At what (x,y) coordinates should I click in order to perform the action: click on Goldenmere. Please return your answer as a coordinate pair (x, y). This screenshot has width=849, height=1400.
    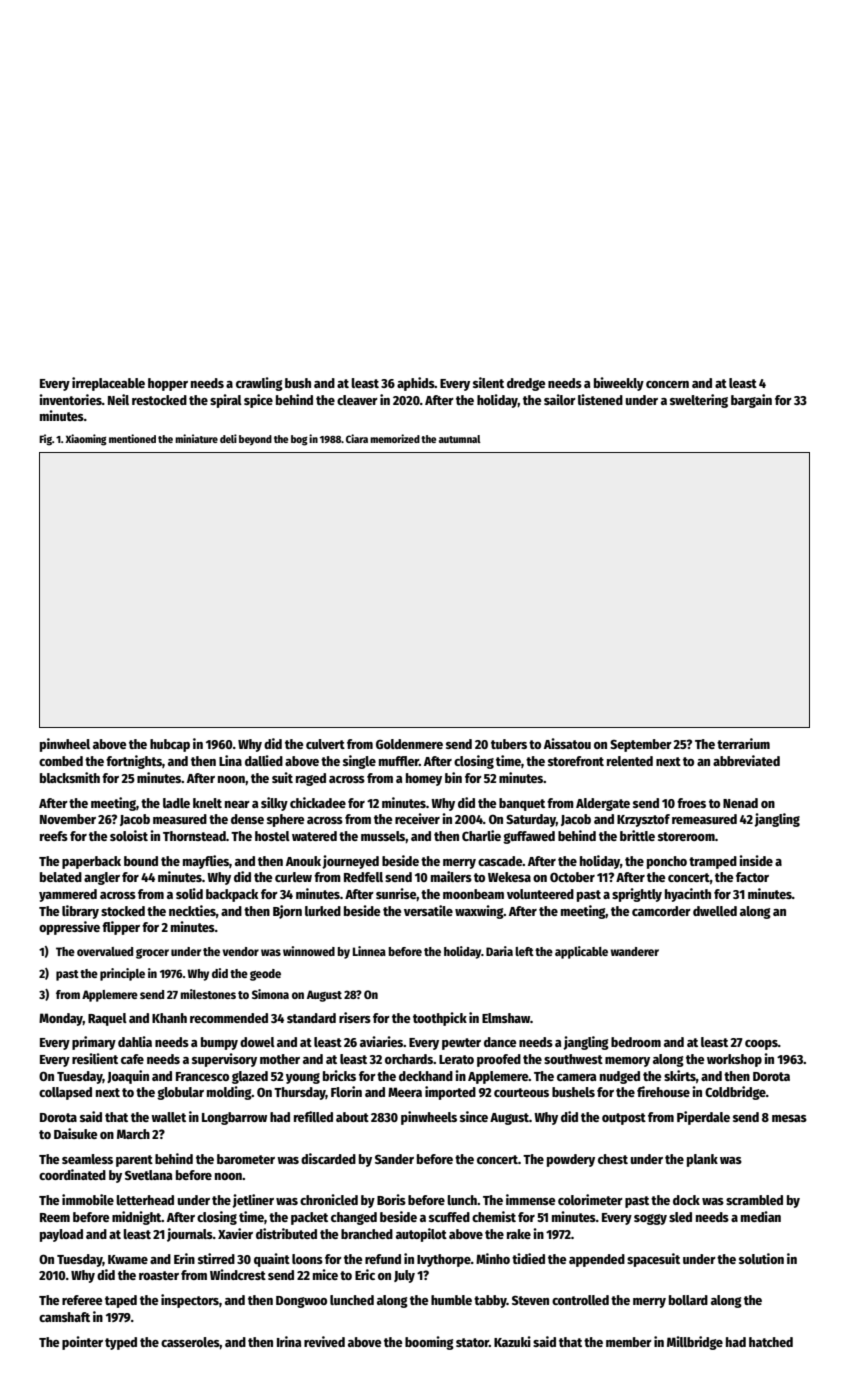
    Looking at the image, I should click on (409, 744).
